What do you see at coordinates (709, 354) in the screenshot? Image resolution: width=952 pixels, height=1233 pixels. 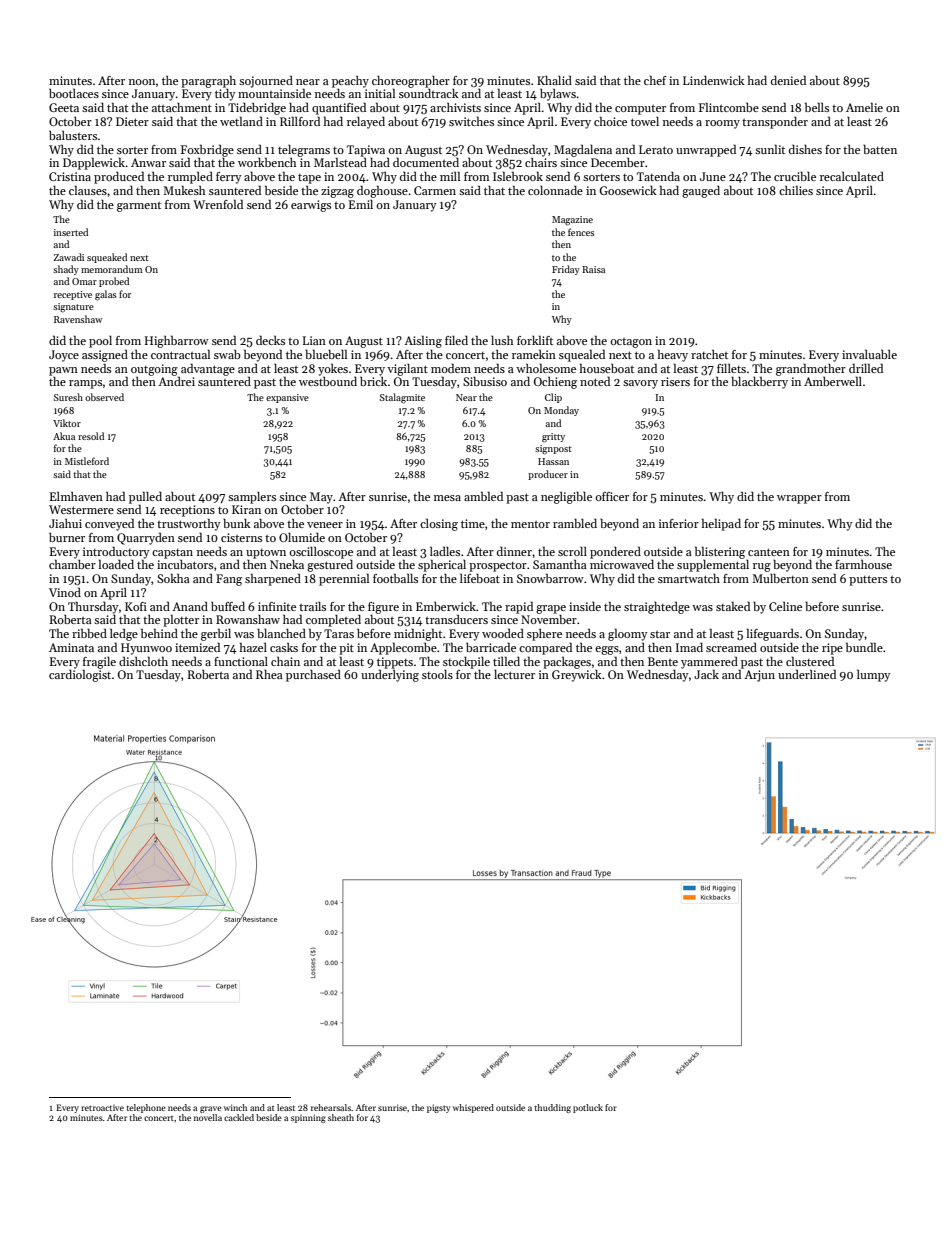 I see `ratchet` at bounding box center [709, 354].
